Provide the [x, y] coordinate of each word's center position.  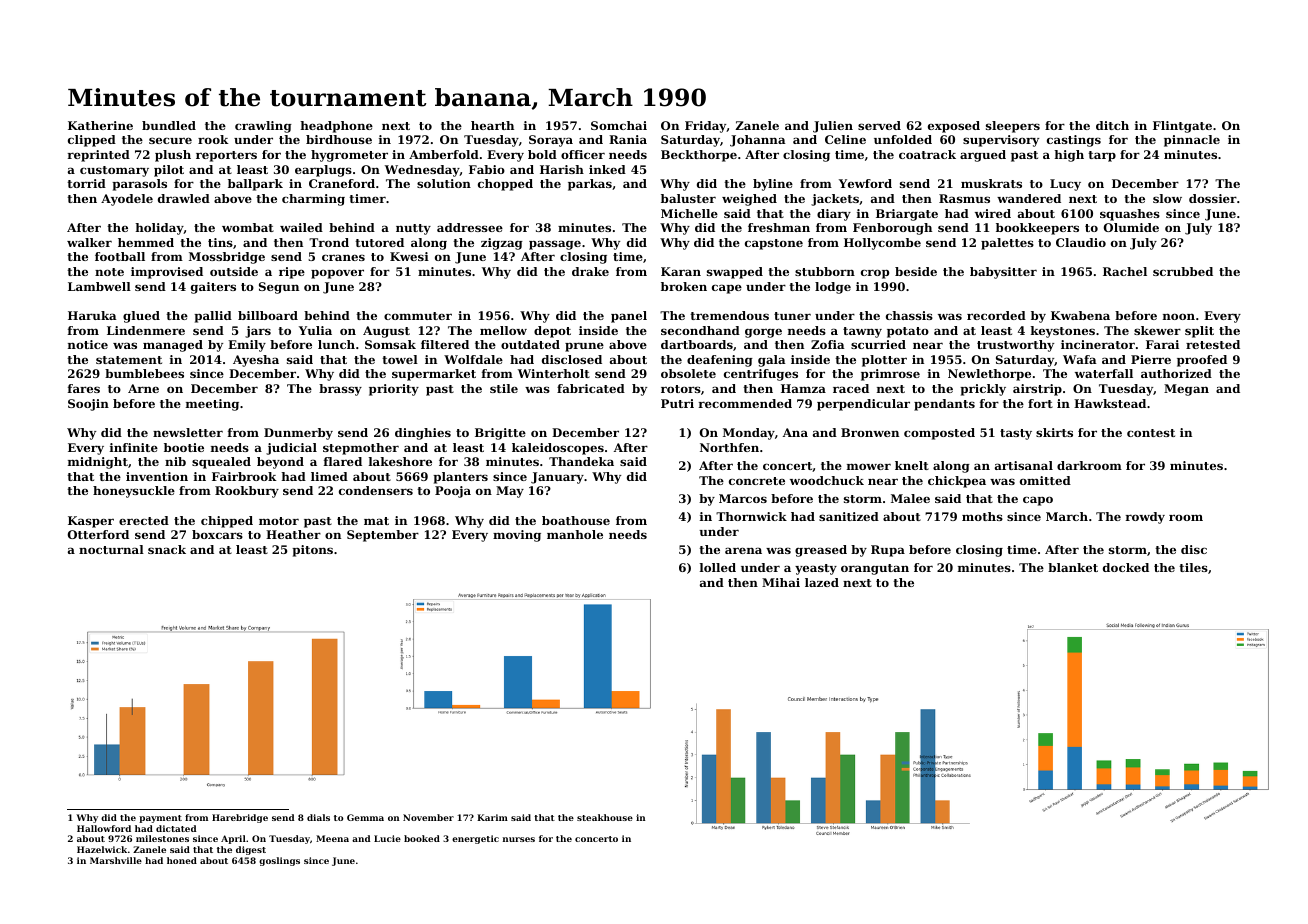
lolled [718, 567]
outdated [530, 344]
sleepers [1013, 127]
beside [916, 271]
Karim [492, 817]
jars [258, 332]
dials [318, 817]
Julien [833, 127]
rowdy [1145, 518]
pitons [312, 551]
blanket [1073, 567]
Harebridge [240, 818]
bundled [169, 125]
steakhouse [605, 817]
